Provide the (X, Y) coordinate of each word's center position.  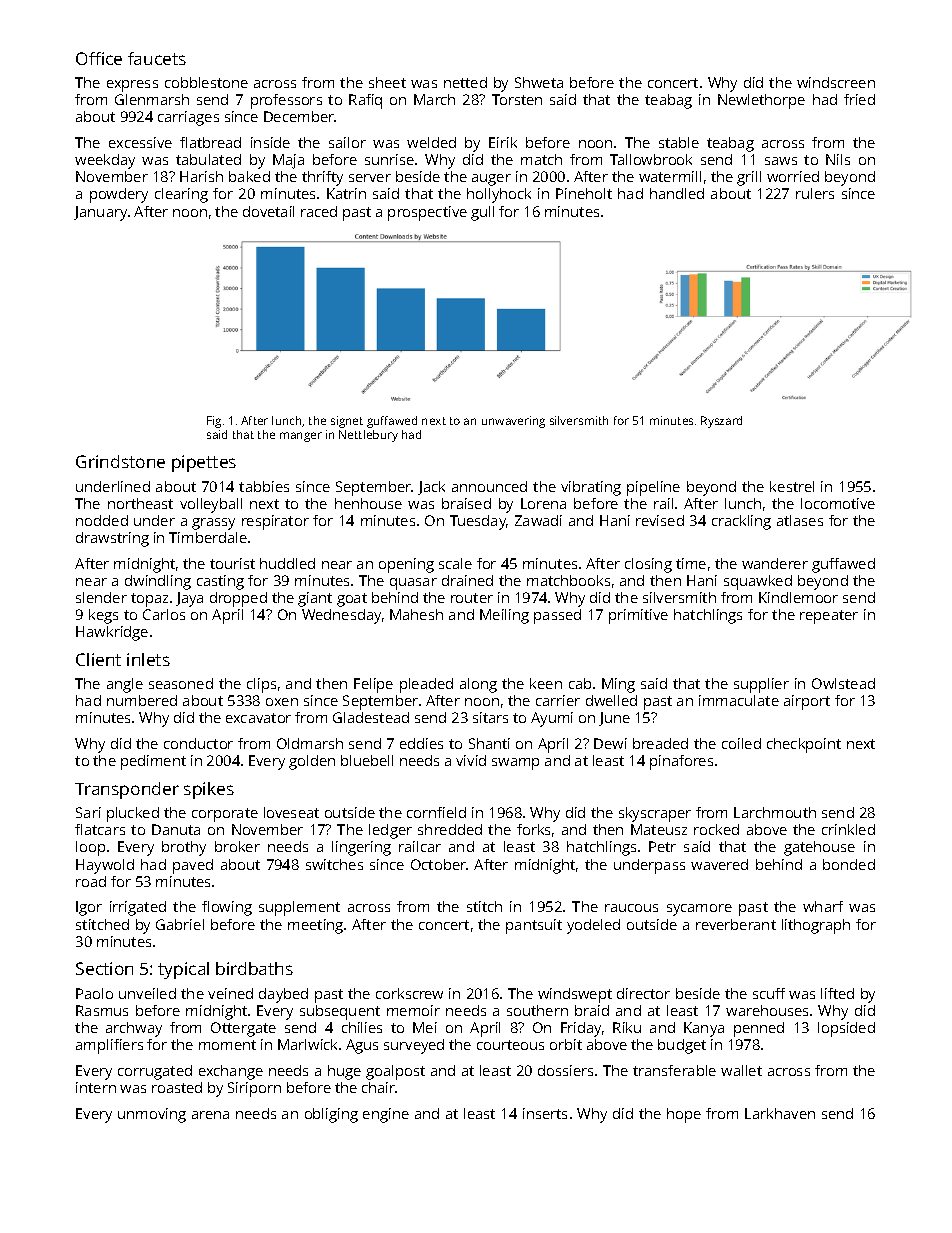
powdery (119, 195)
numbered (142, 700)
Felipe (373, 685)
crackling (741, 522)
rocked (716, 829)
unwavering (513, 422)
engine (386, 1115)
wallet (741, 1070)
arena (210, 1115)
